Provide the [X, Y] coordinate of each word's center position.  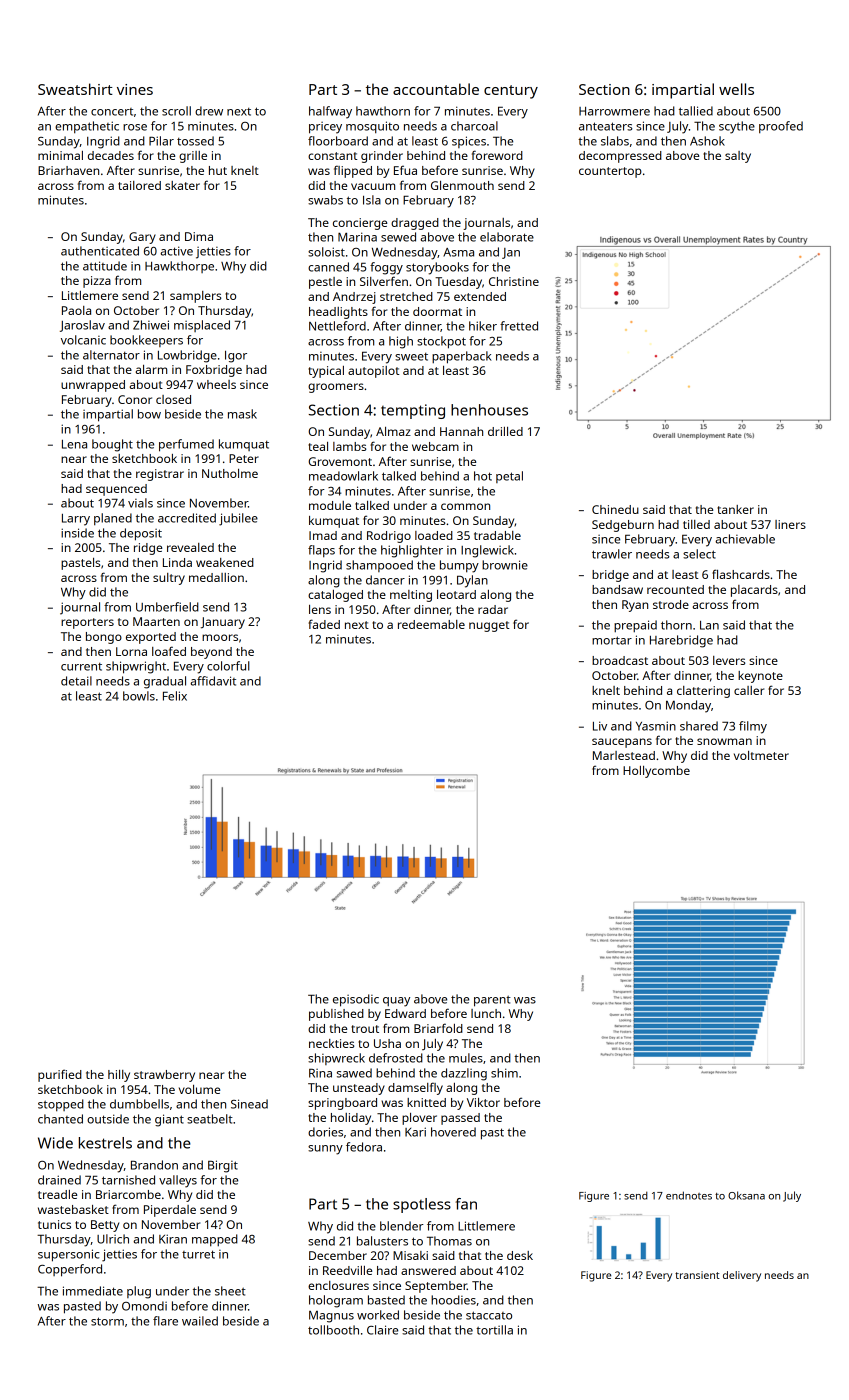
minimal [60, 155]
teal [318, 446]
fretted [519, 326]
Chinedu [615, 509]
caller [749, 690]
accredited [187, 518]
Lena [74, 444]
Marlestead [624, 755]
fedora [364, 1147]
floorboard [338, 141]
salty [738, 157]
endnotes [689, 1195]
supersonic [68, 1255]
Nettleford [337, 326]
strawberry [164, 1076]
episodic [356, 1000]
